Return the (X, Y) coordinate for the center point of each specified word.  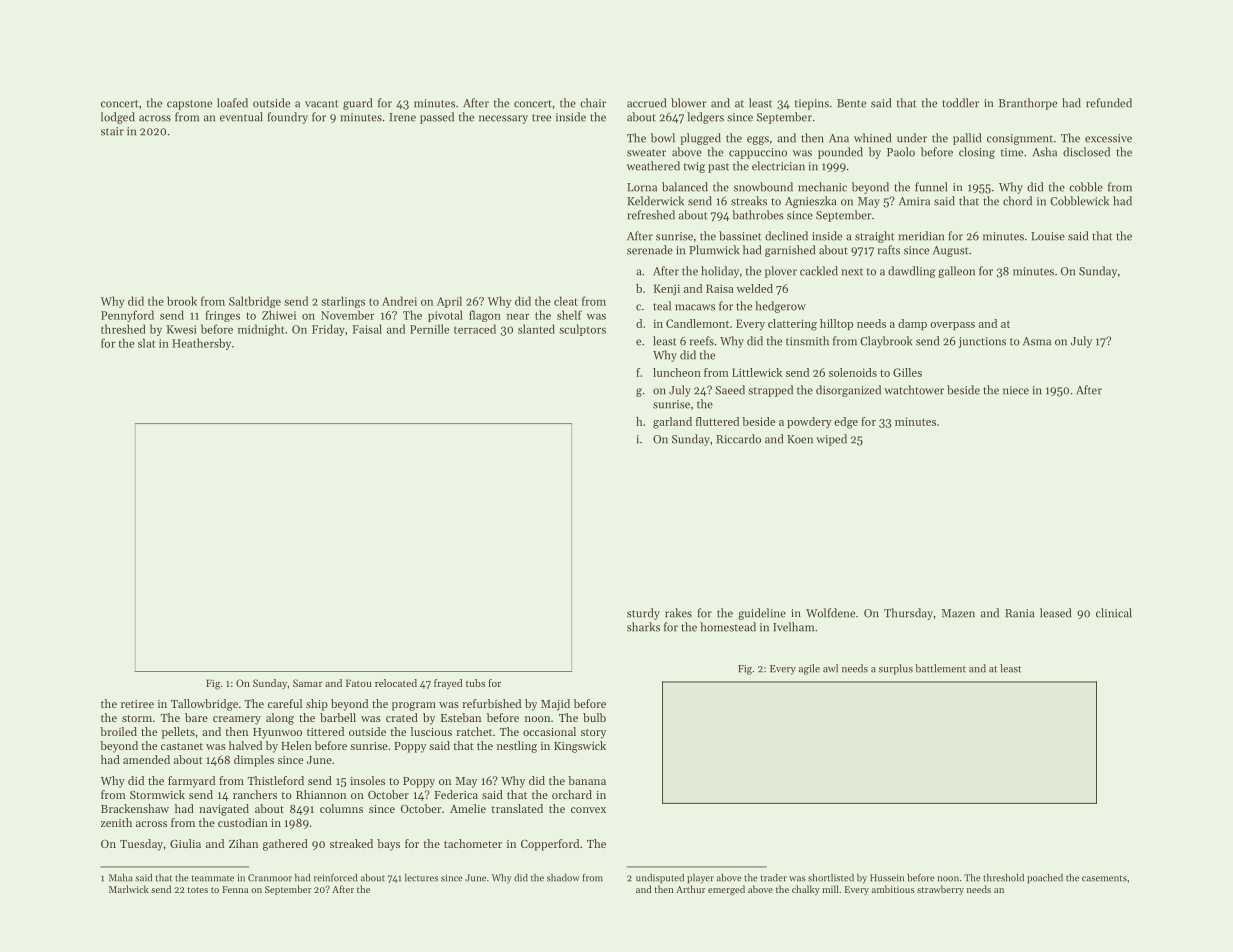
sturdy (643, 614)
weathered (653, 166)
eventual (241, 117)
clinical (1114, 613)
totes (198, 890)
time (1012, 152)
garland (672, 423)
